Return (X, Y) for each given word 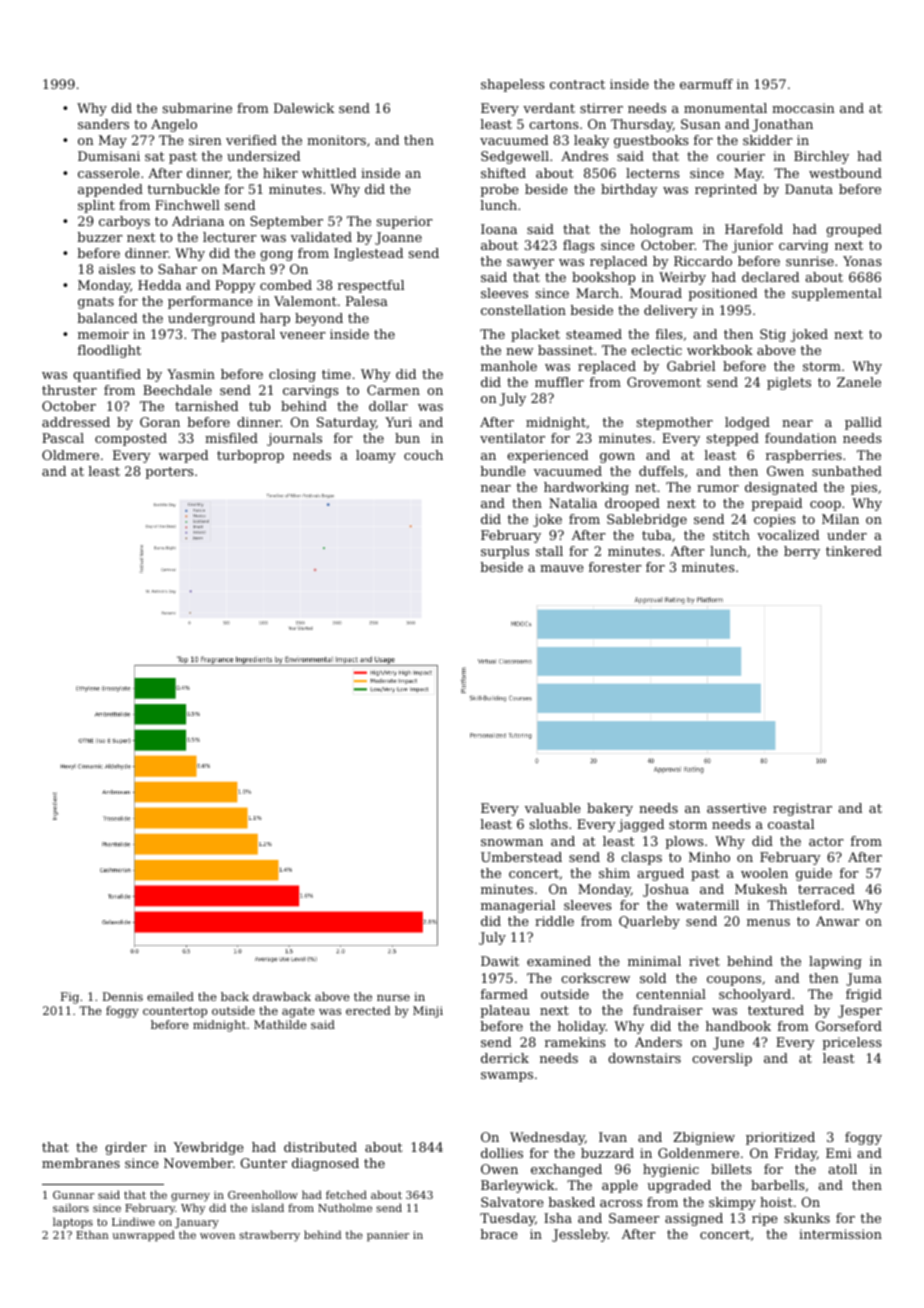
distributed (320, 1147)
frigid (864, 995)
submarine (197, 108)
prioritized (780, 1138)
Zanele (859, 382)
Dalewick (304, 108)
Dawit (500, 961)
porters (169, 473)
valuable (552, 808)
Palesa (367, 301)
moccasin (803, 108)
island (268, 1207)
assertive (736, 808)
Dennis (123, 996)
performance (210, 302)
